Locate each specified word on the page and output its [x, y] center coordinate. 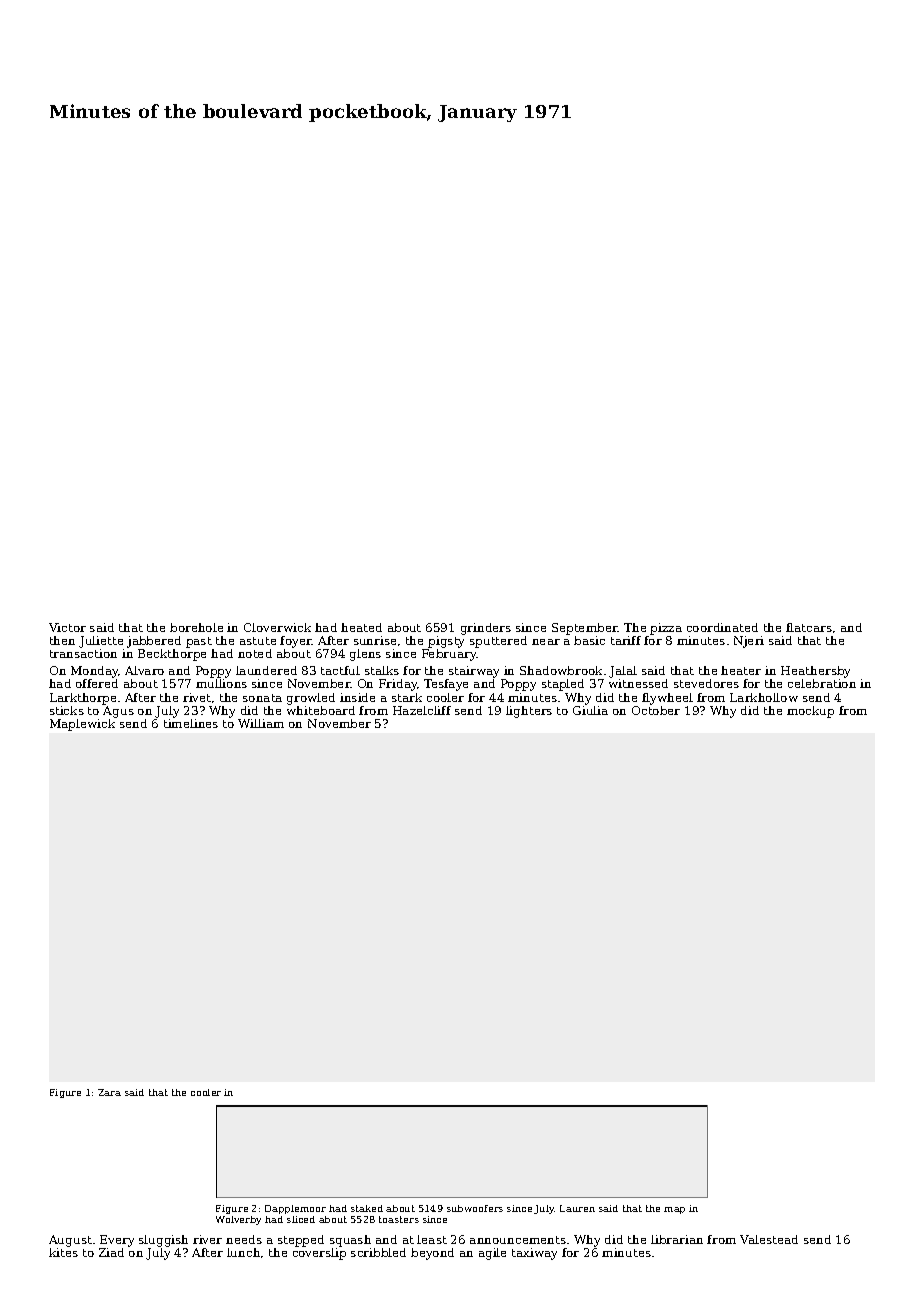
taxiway [534, 1254]
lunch [243, 1252]
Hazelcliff [422, 710]
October [656, 710]
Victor [67, 627]
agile [492, 1254]
